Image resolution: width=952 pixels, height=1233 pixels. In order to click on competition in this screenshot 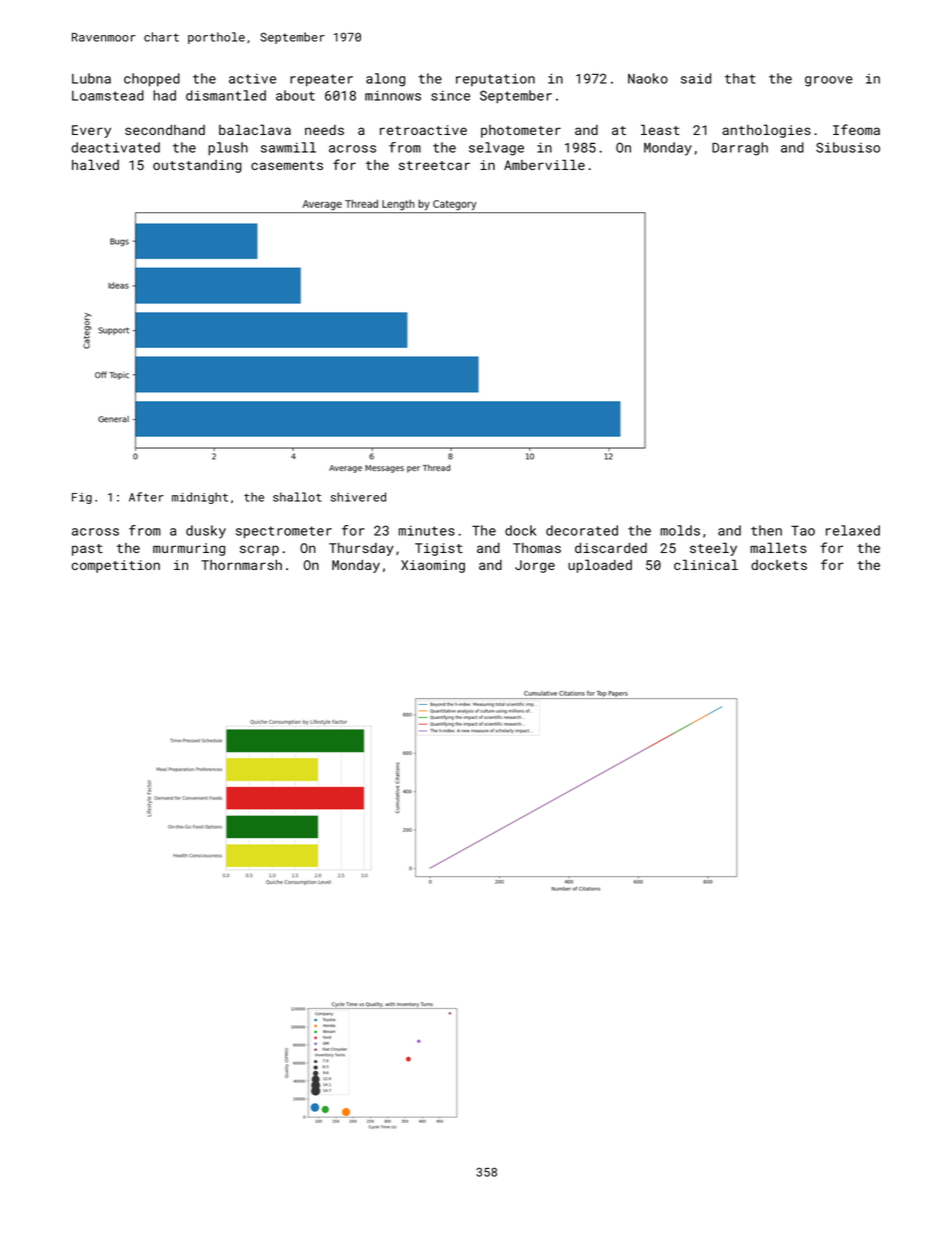, I will do `click(116, 566)`.
